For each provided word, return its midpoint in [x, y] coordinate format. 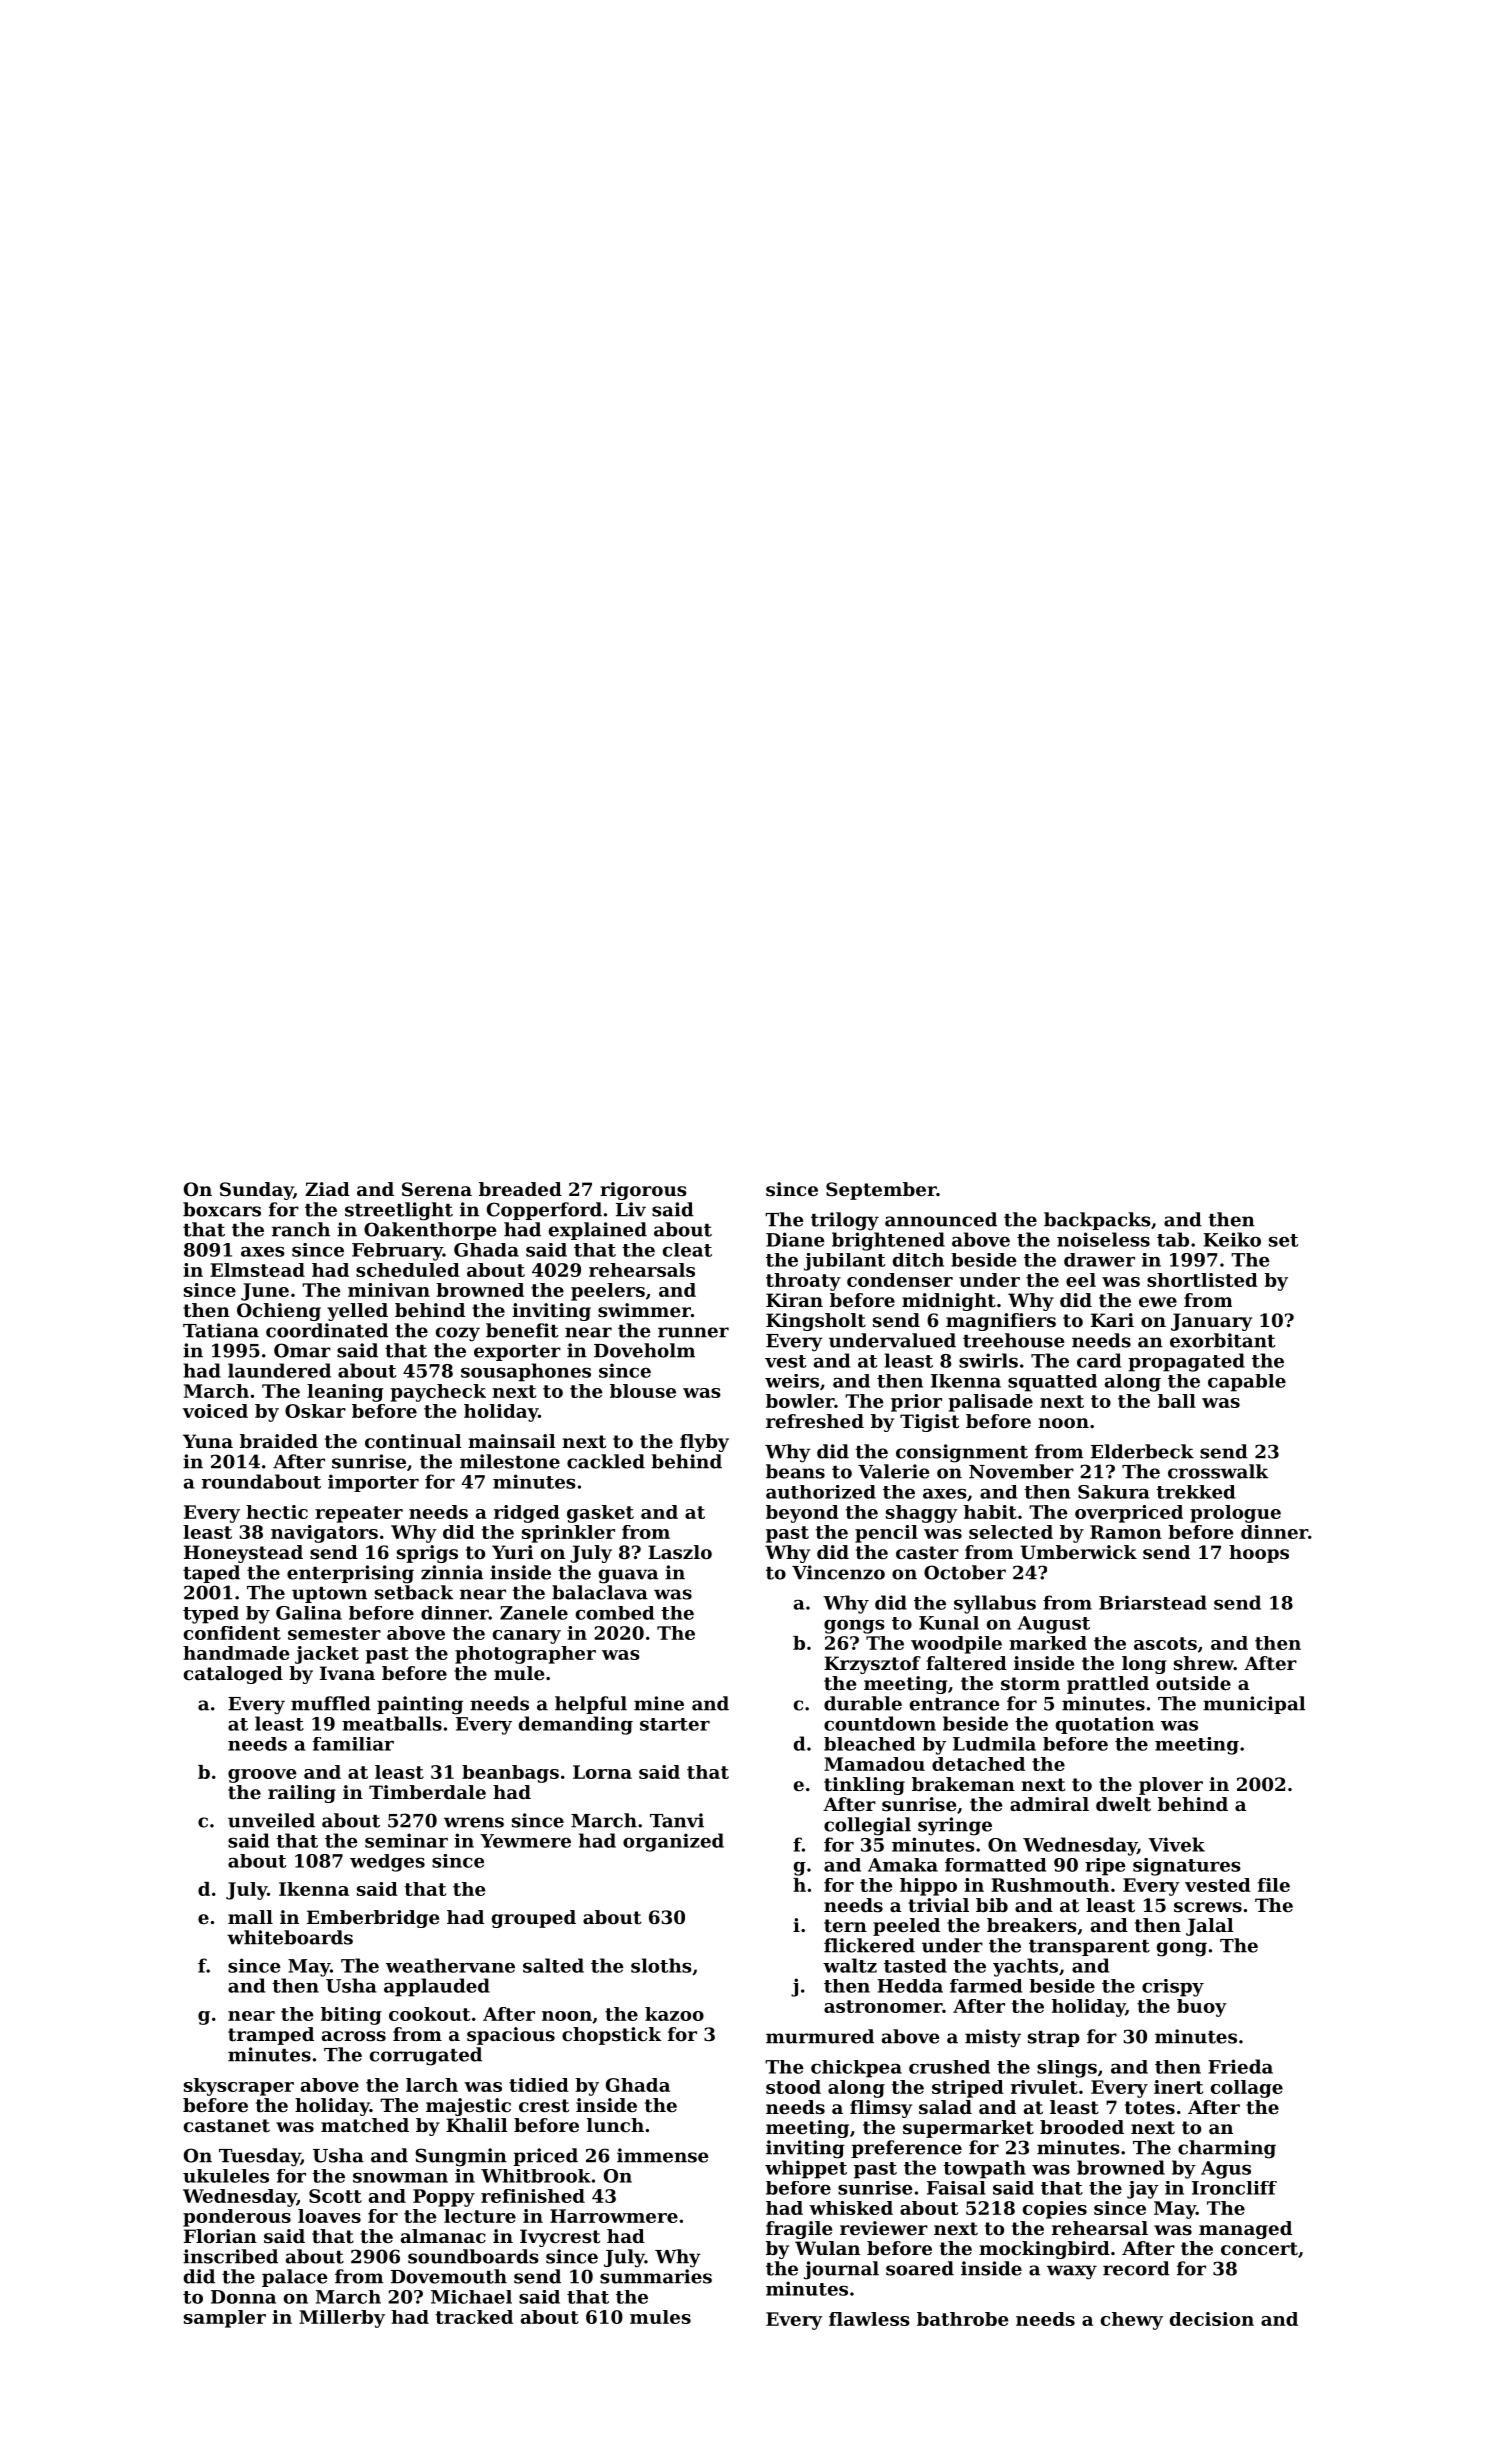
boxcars [222, 1209]
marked [1048, 1643]
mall [250, 1917]
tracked [474, 2317]
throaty [803, 1282]
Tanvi [677, 1820]
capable [1247, 1383]
